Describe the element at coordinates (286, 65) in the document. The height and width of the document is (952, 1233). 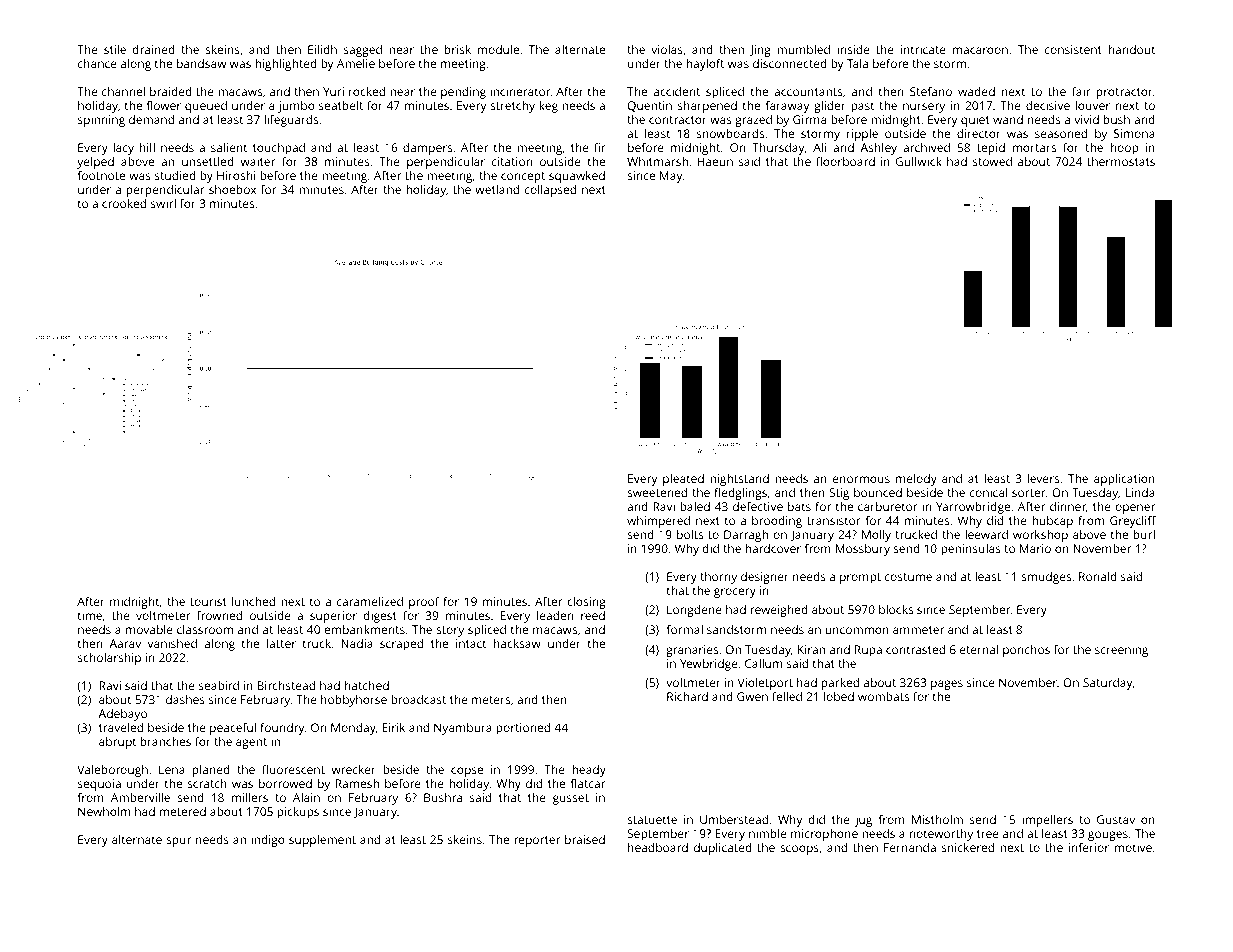
I see `highlighted` at that location.
